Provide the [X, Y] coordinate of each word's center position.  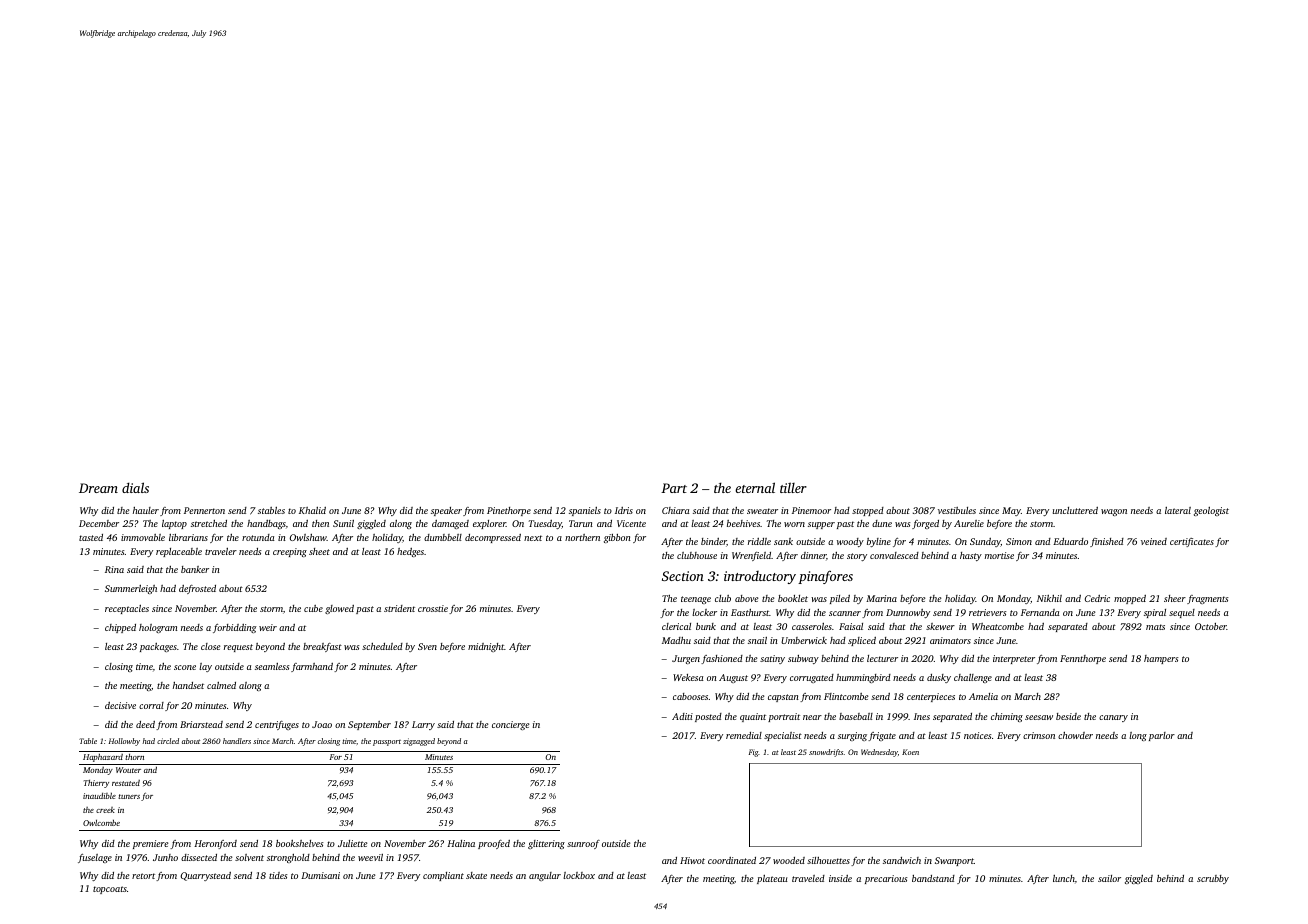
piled [840, 599]
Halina [461, 843]
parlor [1162, 736]
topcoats [110, 890]
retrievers [987, 612]
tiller [793, 487]
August [733, 678]
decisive [120, 705]
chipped [120, 628]
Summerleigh [131, 589]
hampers [1161, 659]
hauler [146, 510]
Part [674, 488]
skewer [940, 626]
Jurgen [686, 659]
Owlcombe [101, 822]
